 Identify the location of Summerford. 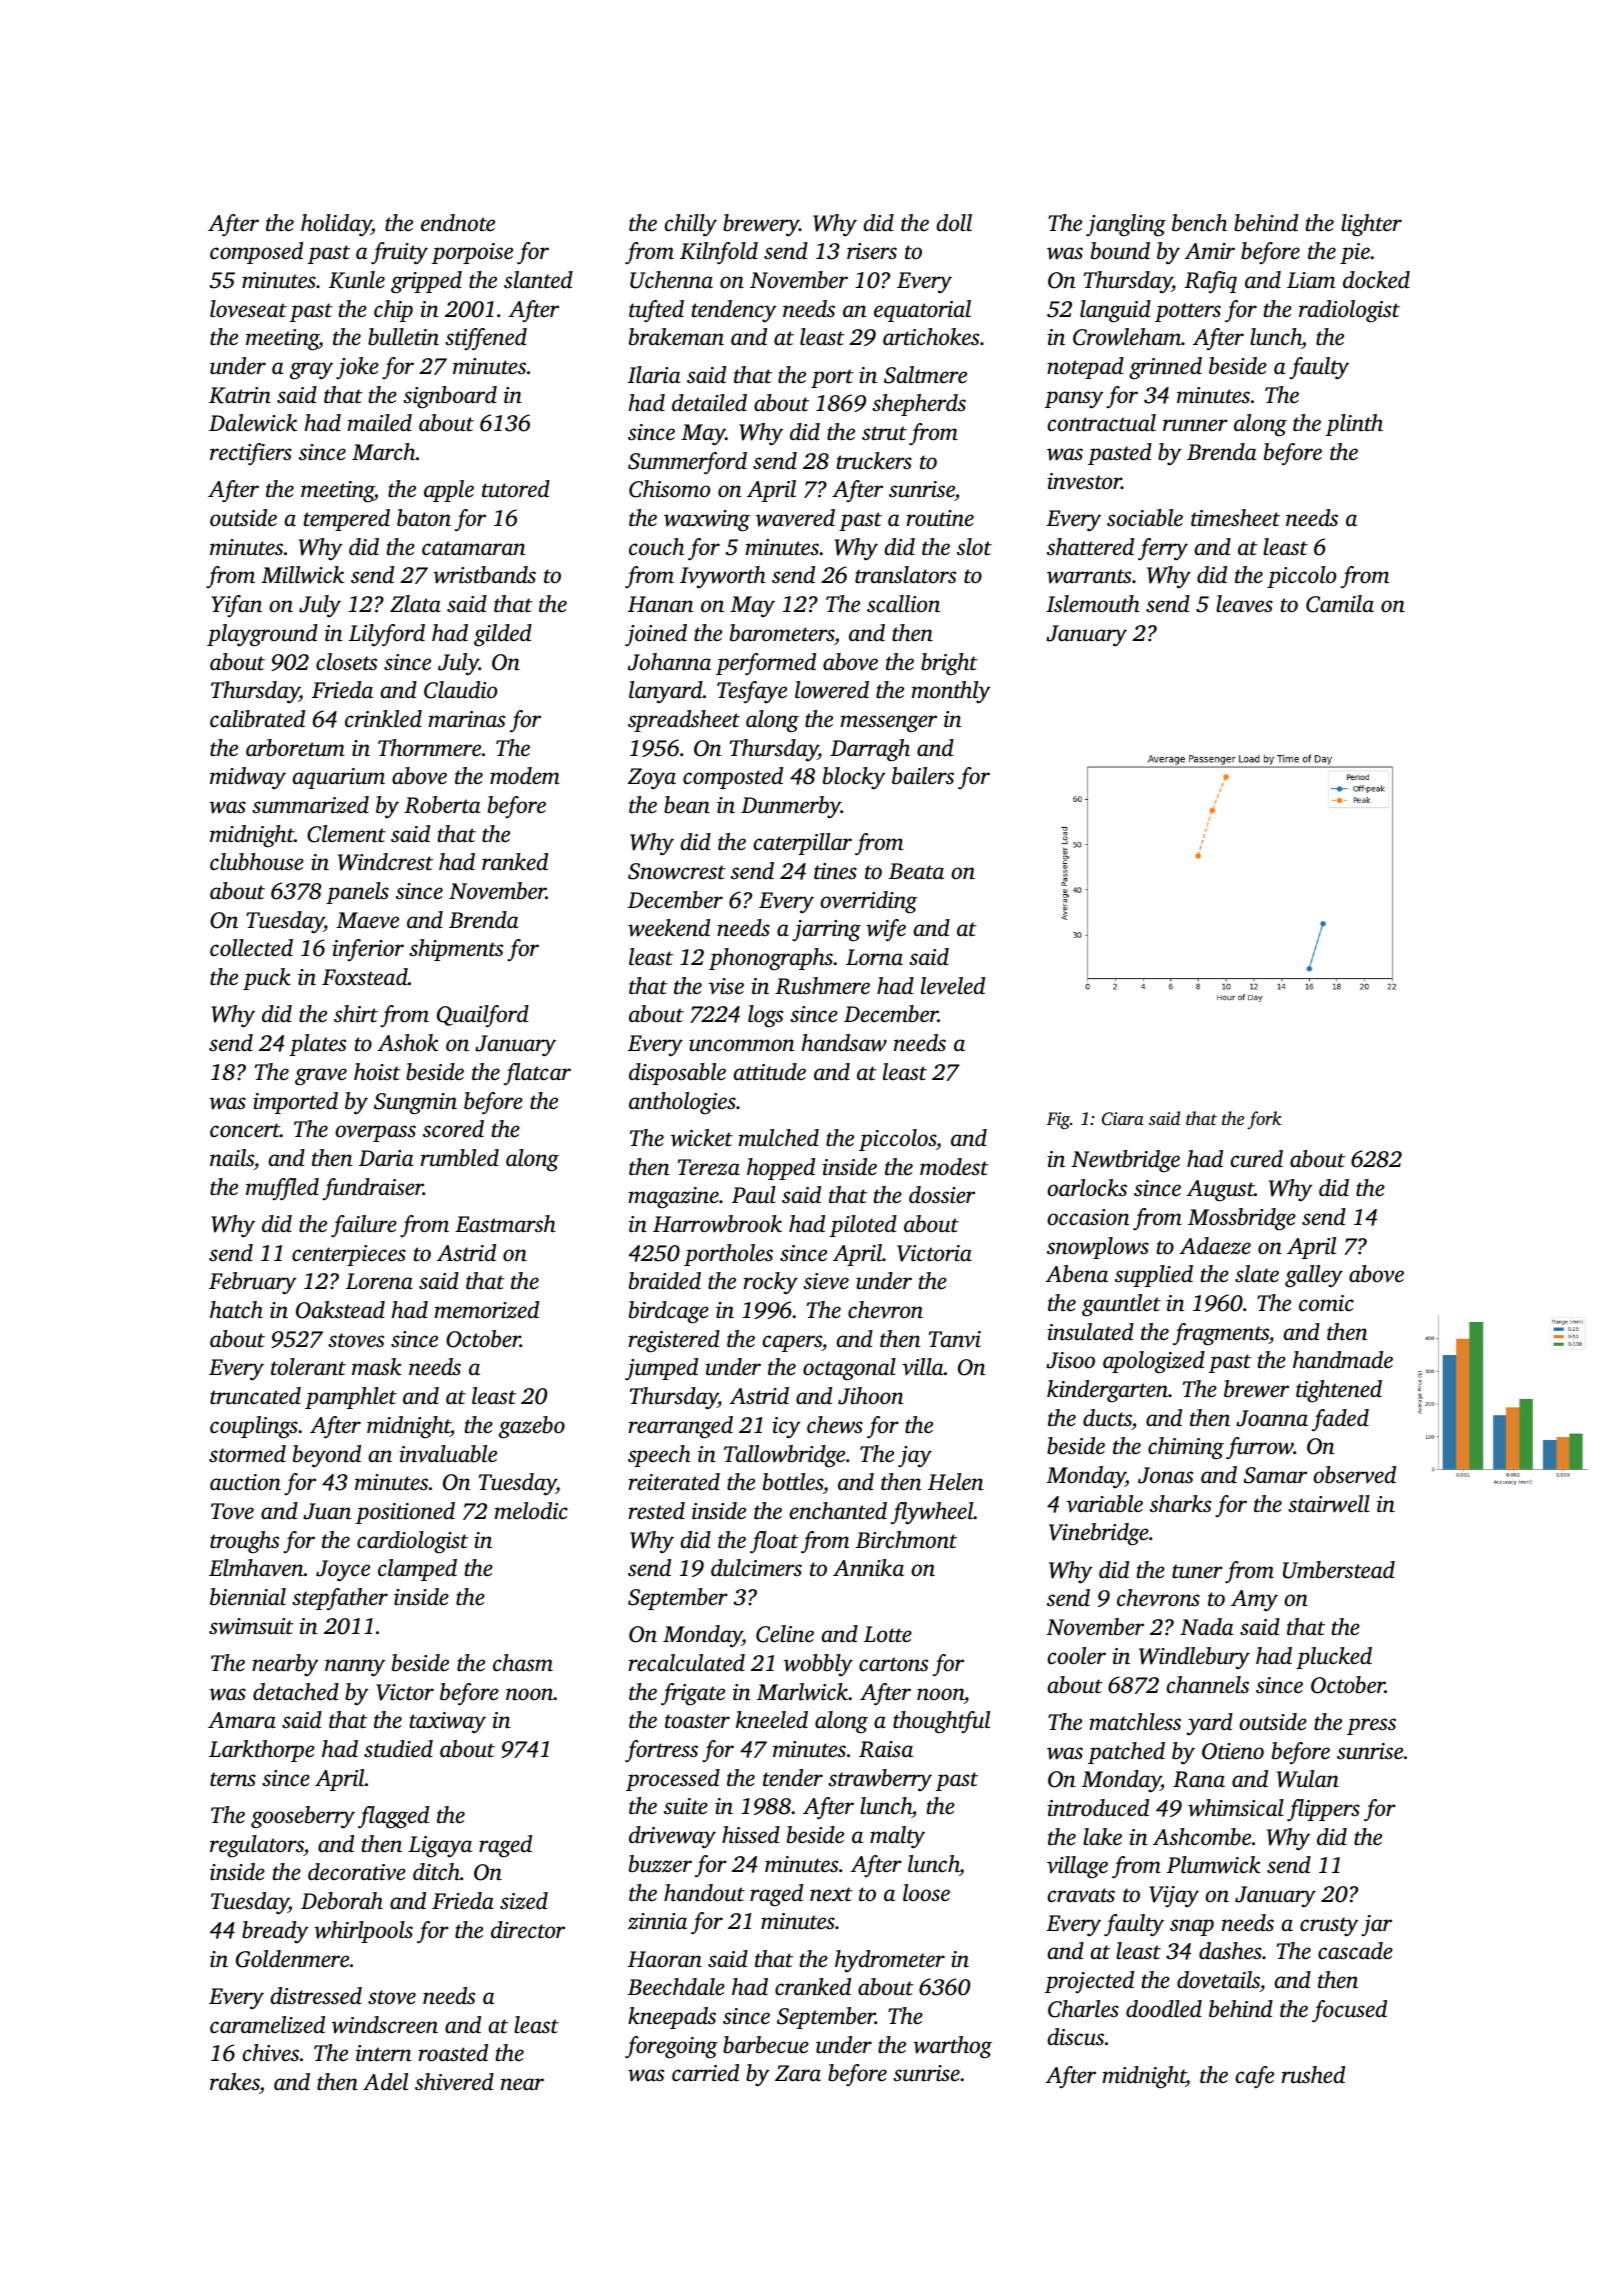
(687, 463).
